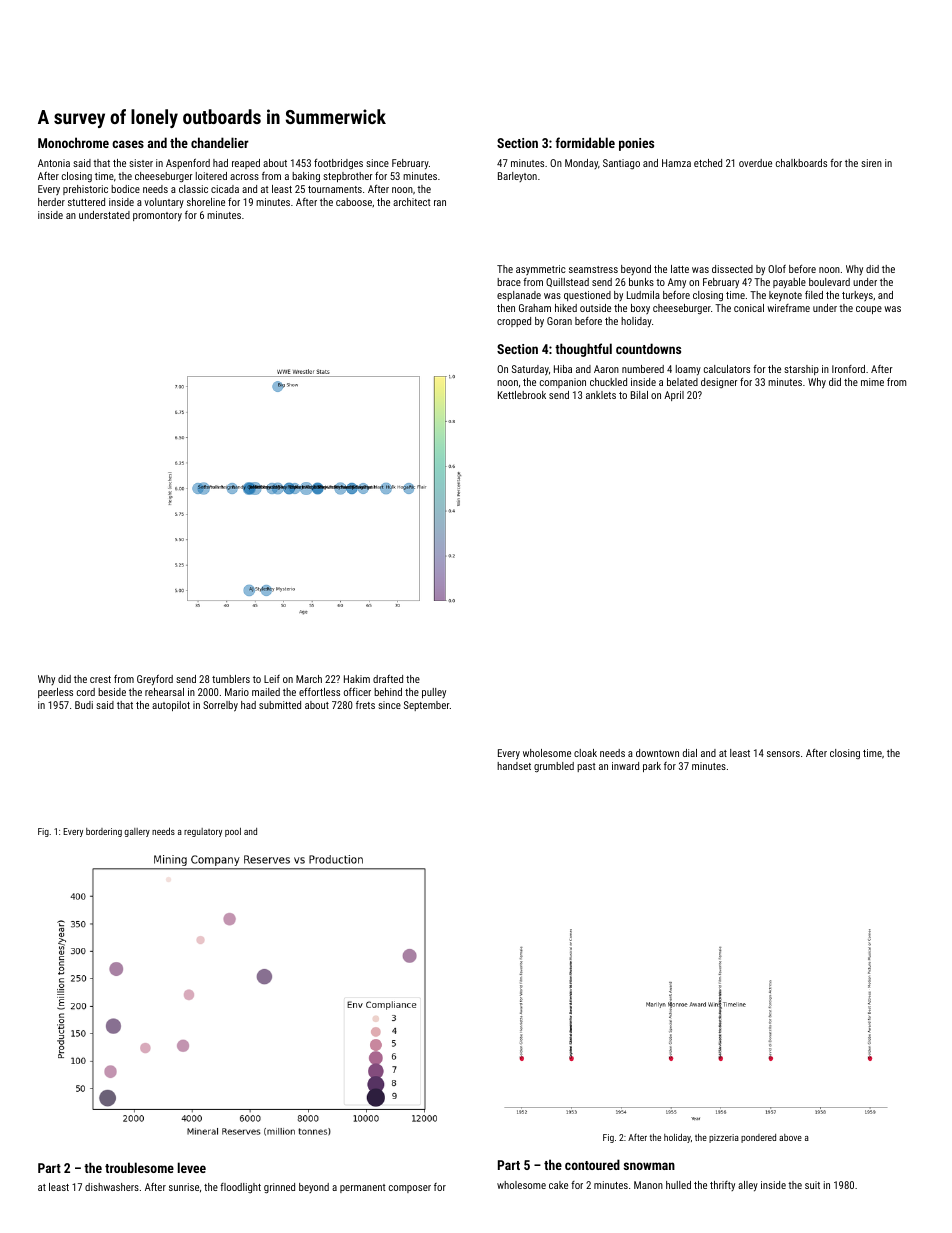 The image size is (952, 1233). Describe the element at coordinates (104, 832) in the screenshot. I see `bordering` at that location.
